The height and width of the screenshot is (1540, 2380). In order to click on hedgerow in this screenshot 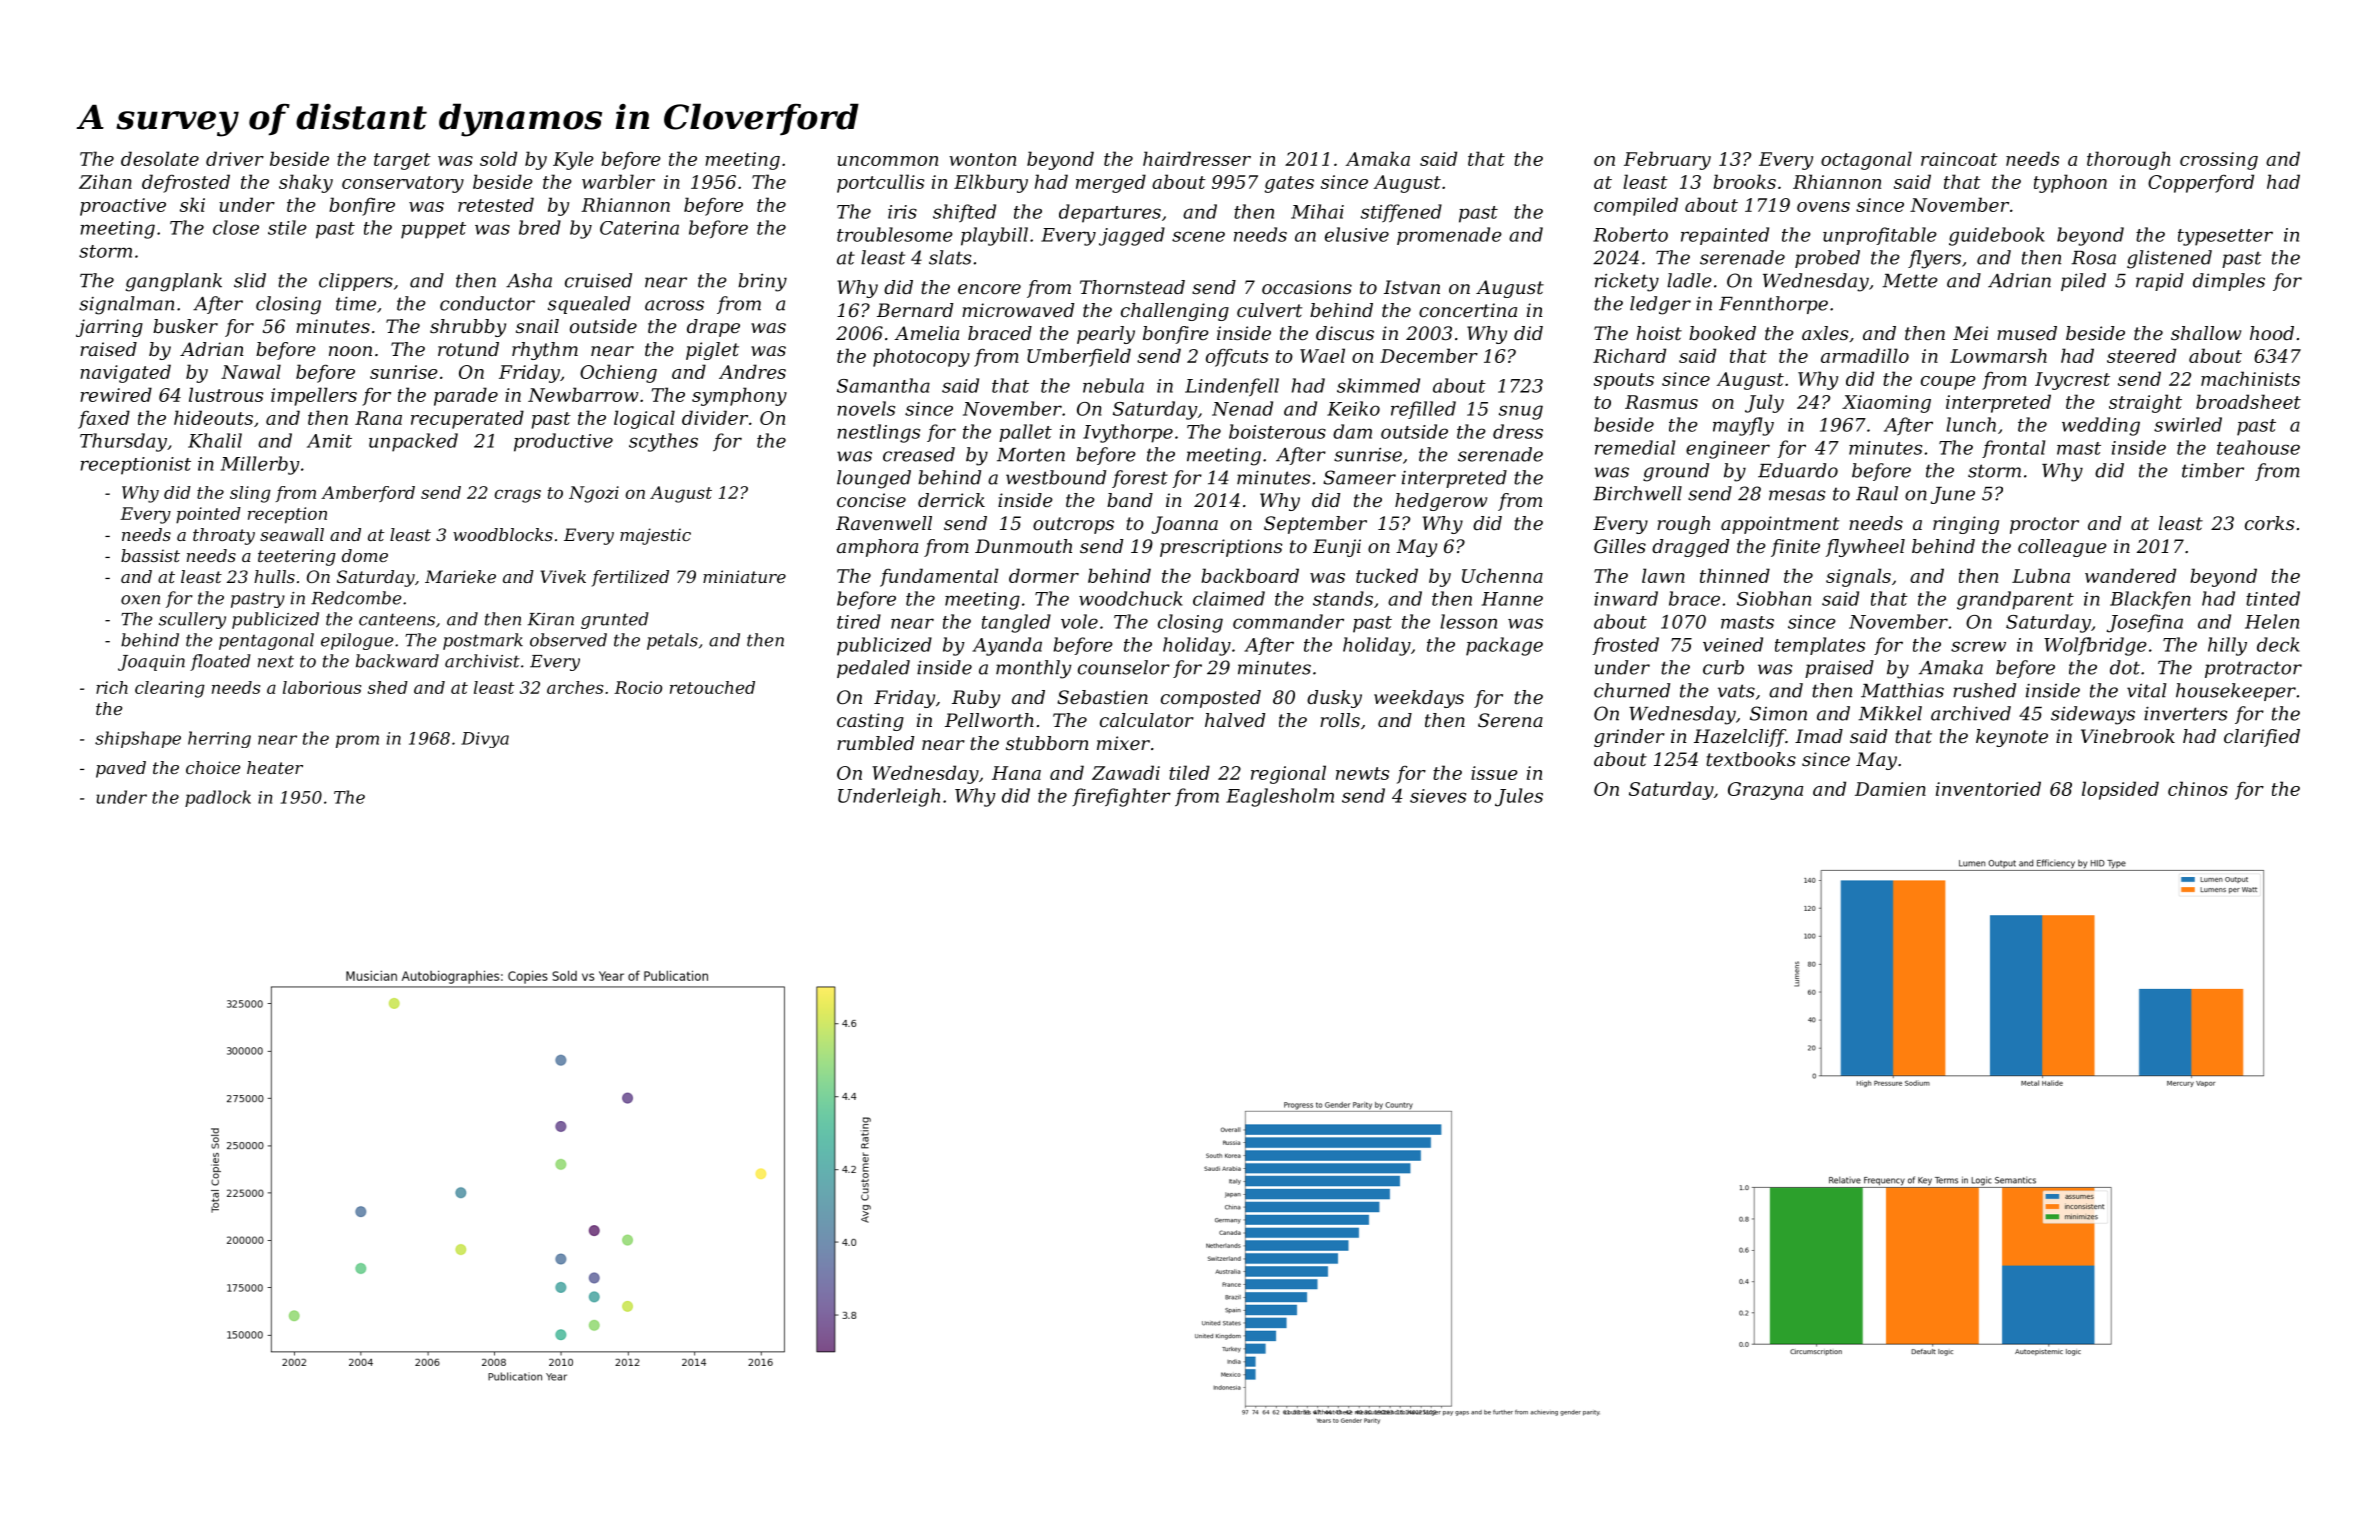, I will do `click(1441, 502)`.
